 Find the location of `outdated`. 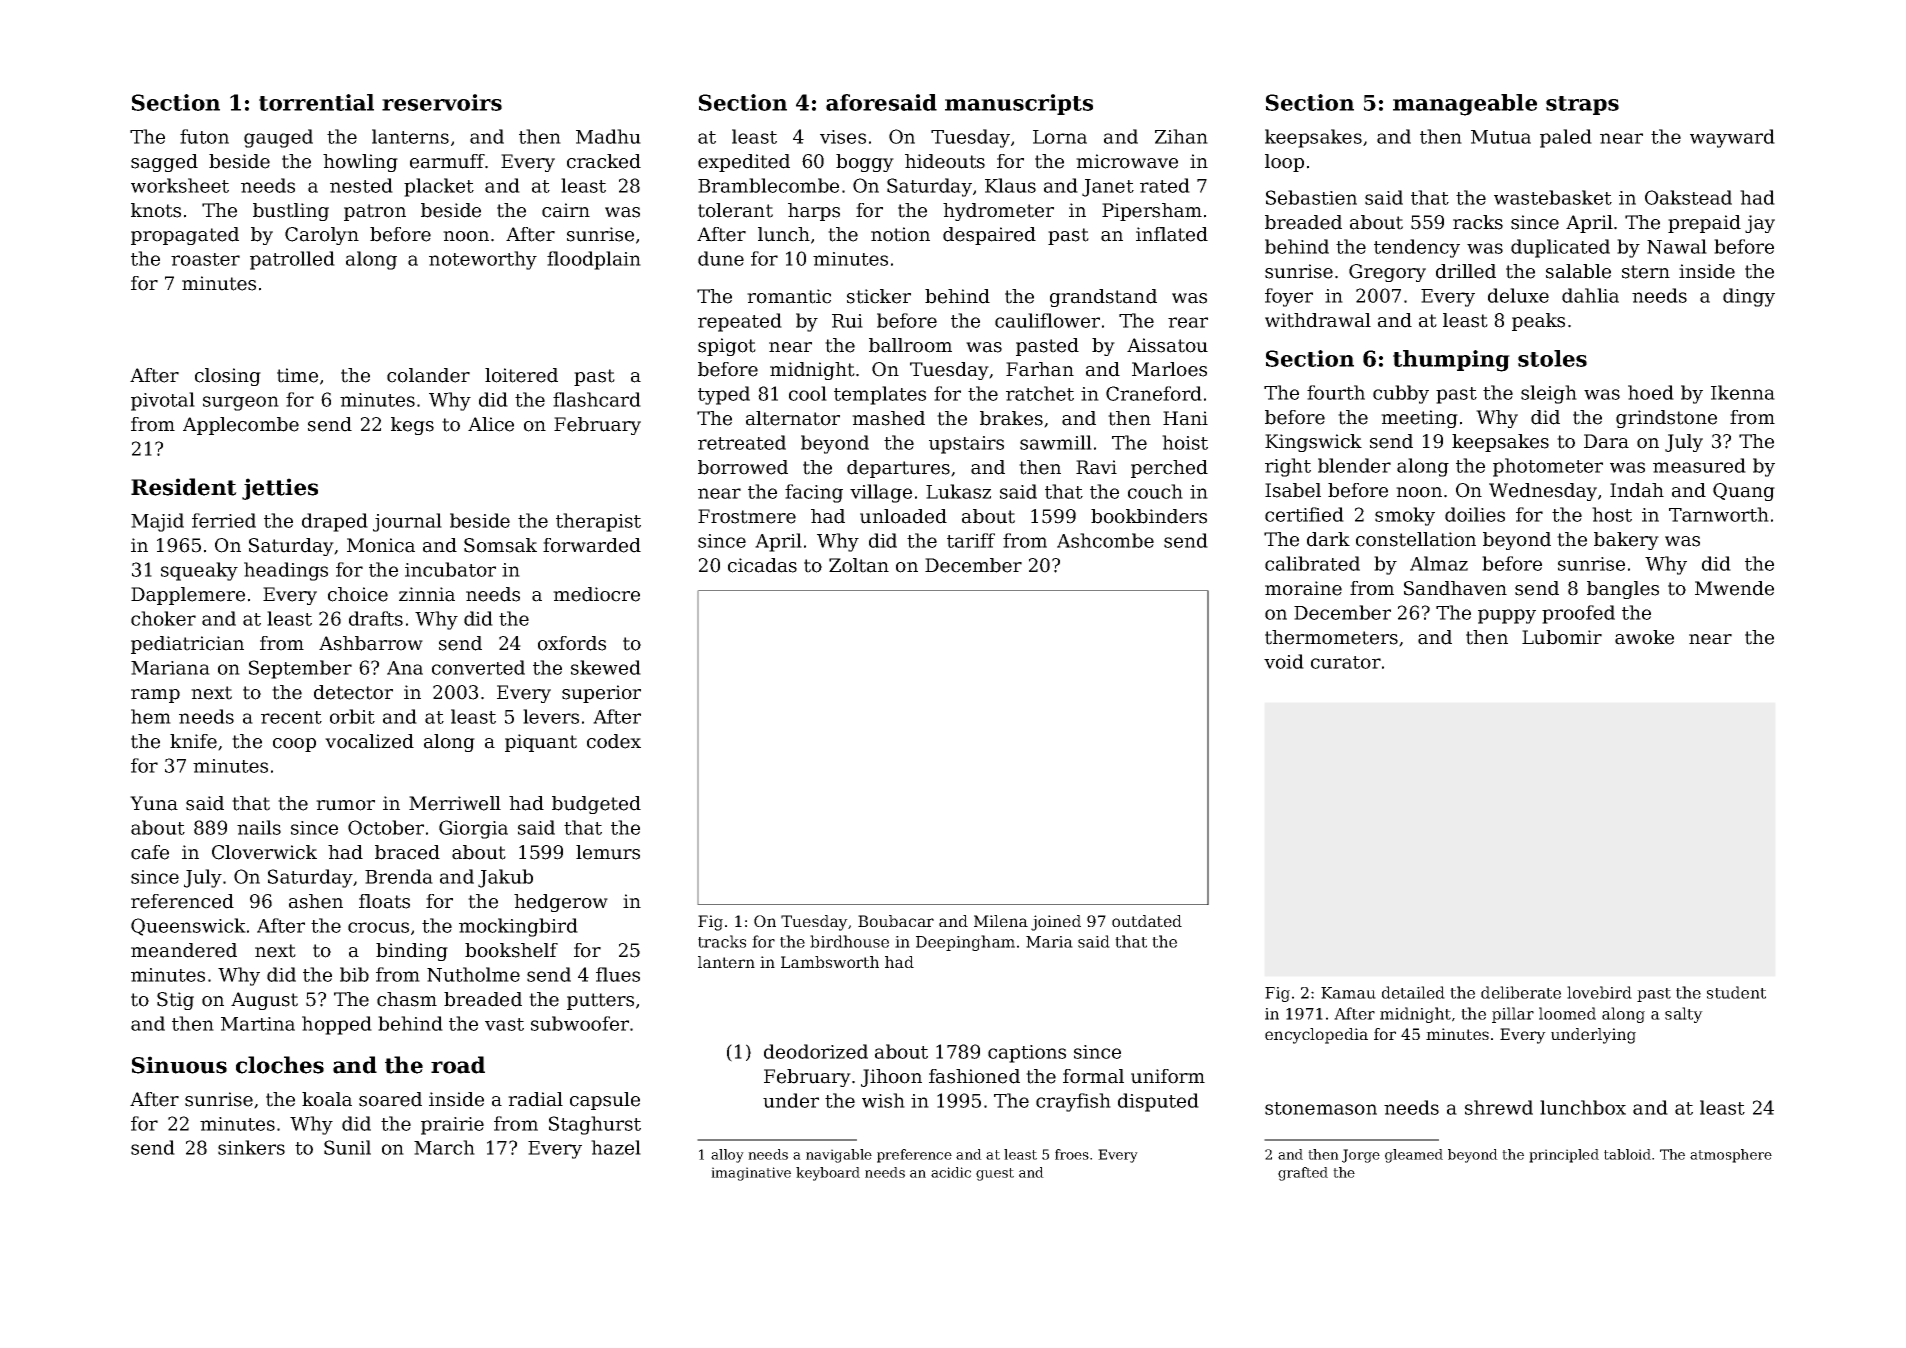

outdated is located at coordinates (1147, 921).
